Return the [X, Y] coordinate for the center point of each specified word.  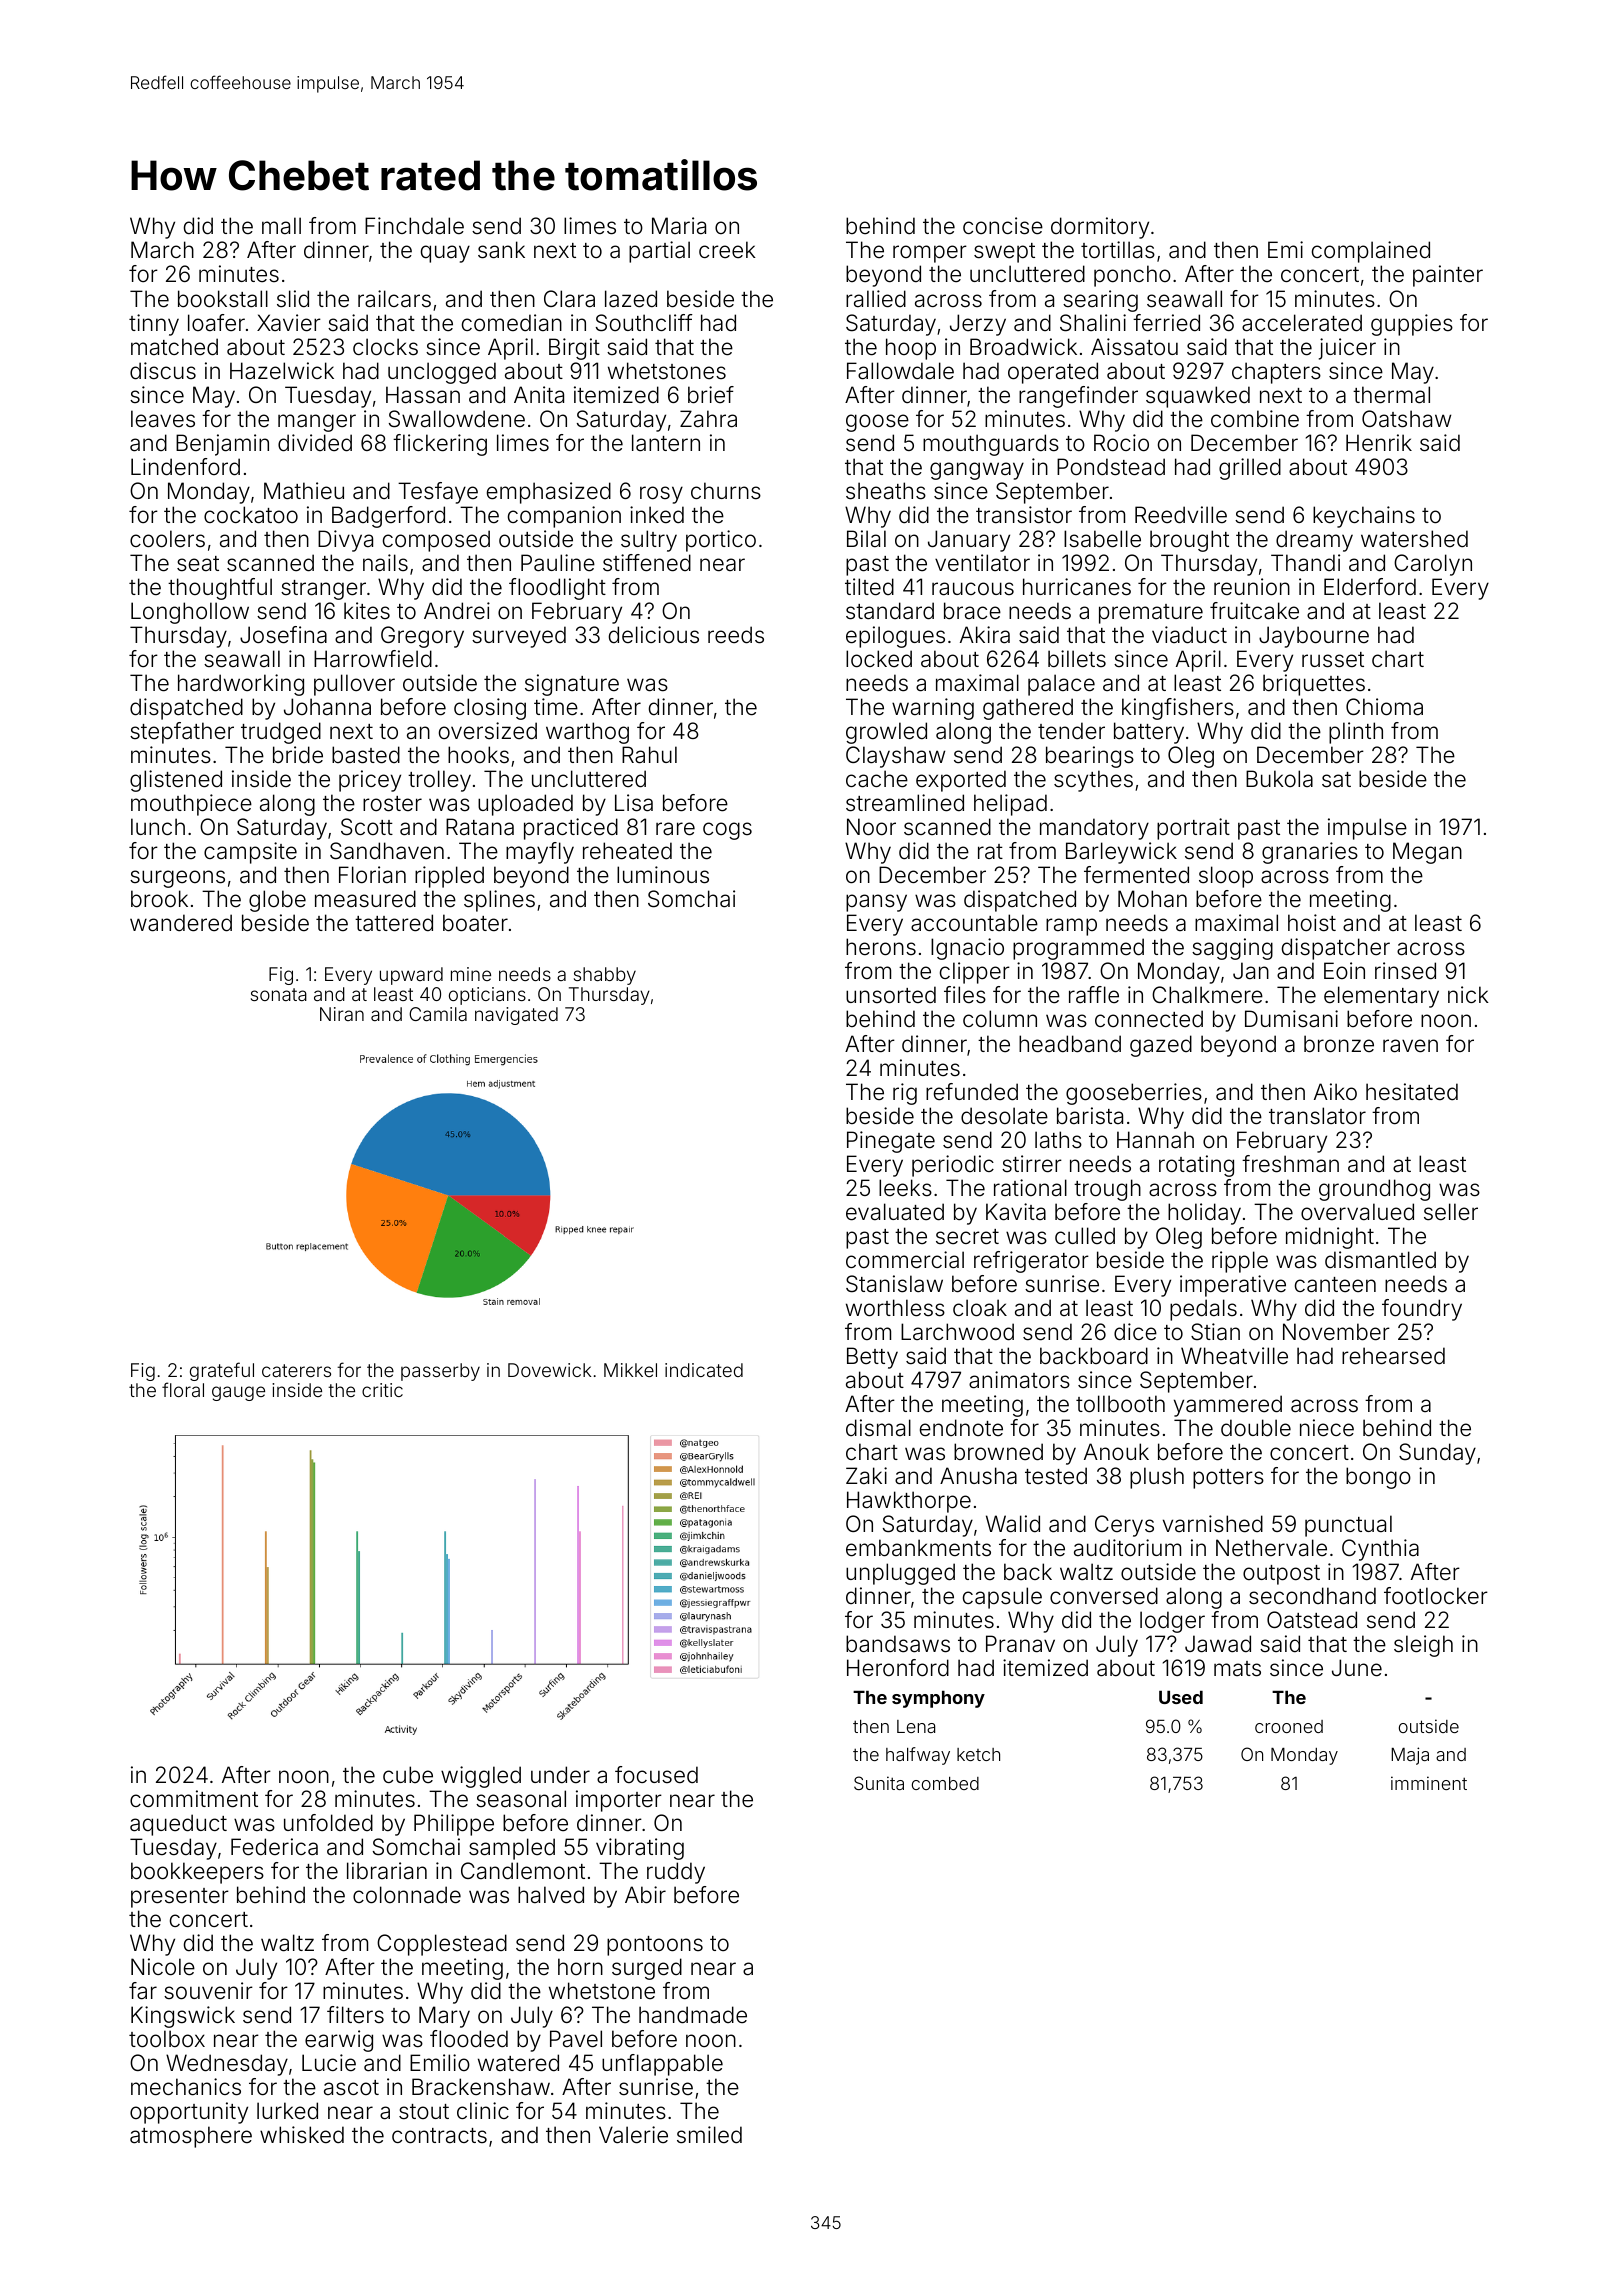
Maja [1410, 1756]
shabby [605, 976]
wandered [181, 923]
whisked [302, 2135]
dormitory [1100, 228]
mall [281, 225]
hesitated [1412, 1092]
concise [1003, 226]
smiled [709, 2135]
